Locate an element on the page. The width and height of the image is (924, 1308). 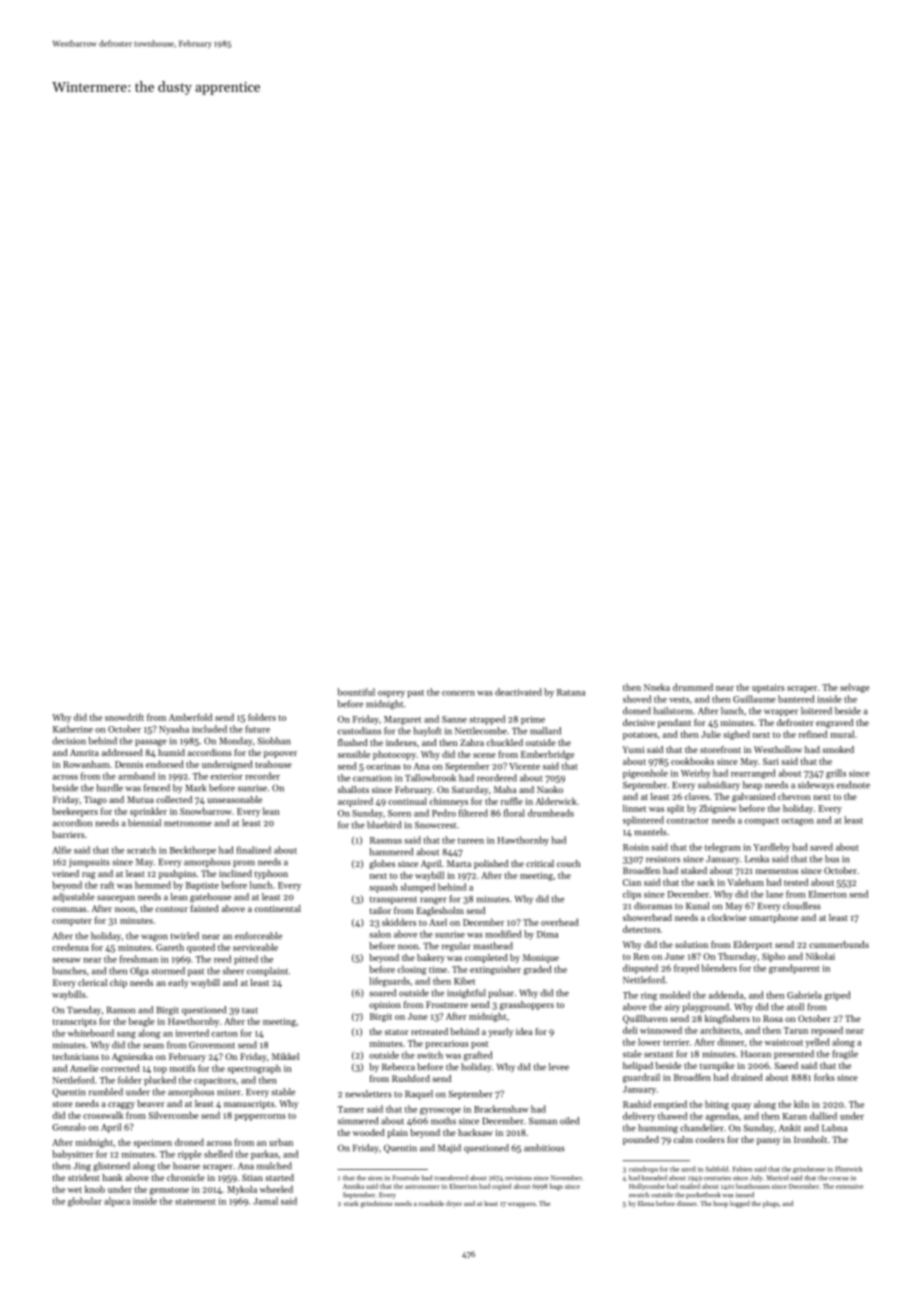
Flintwick is located at coordinates (848, 1169).
